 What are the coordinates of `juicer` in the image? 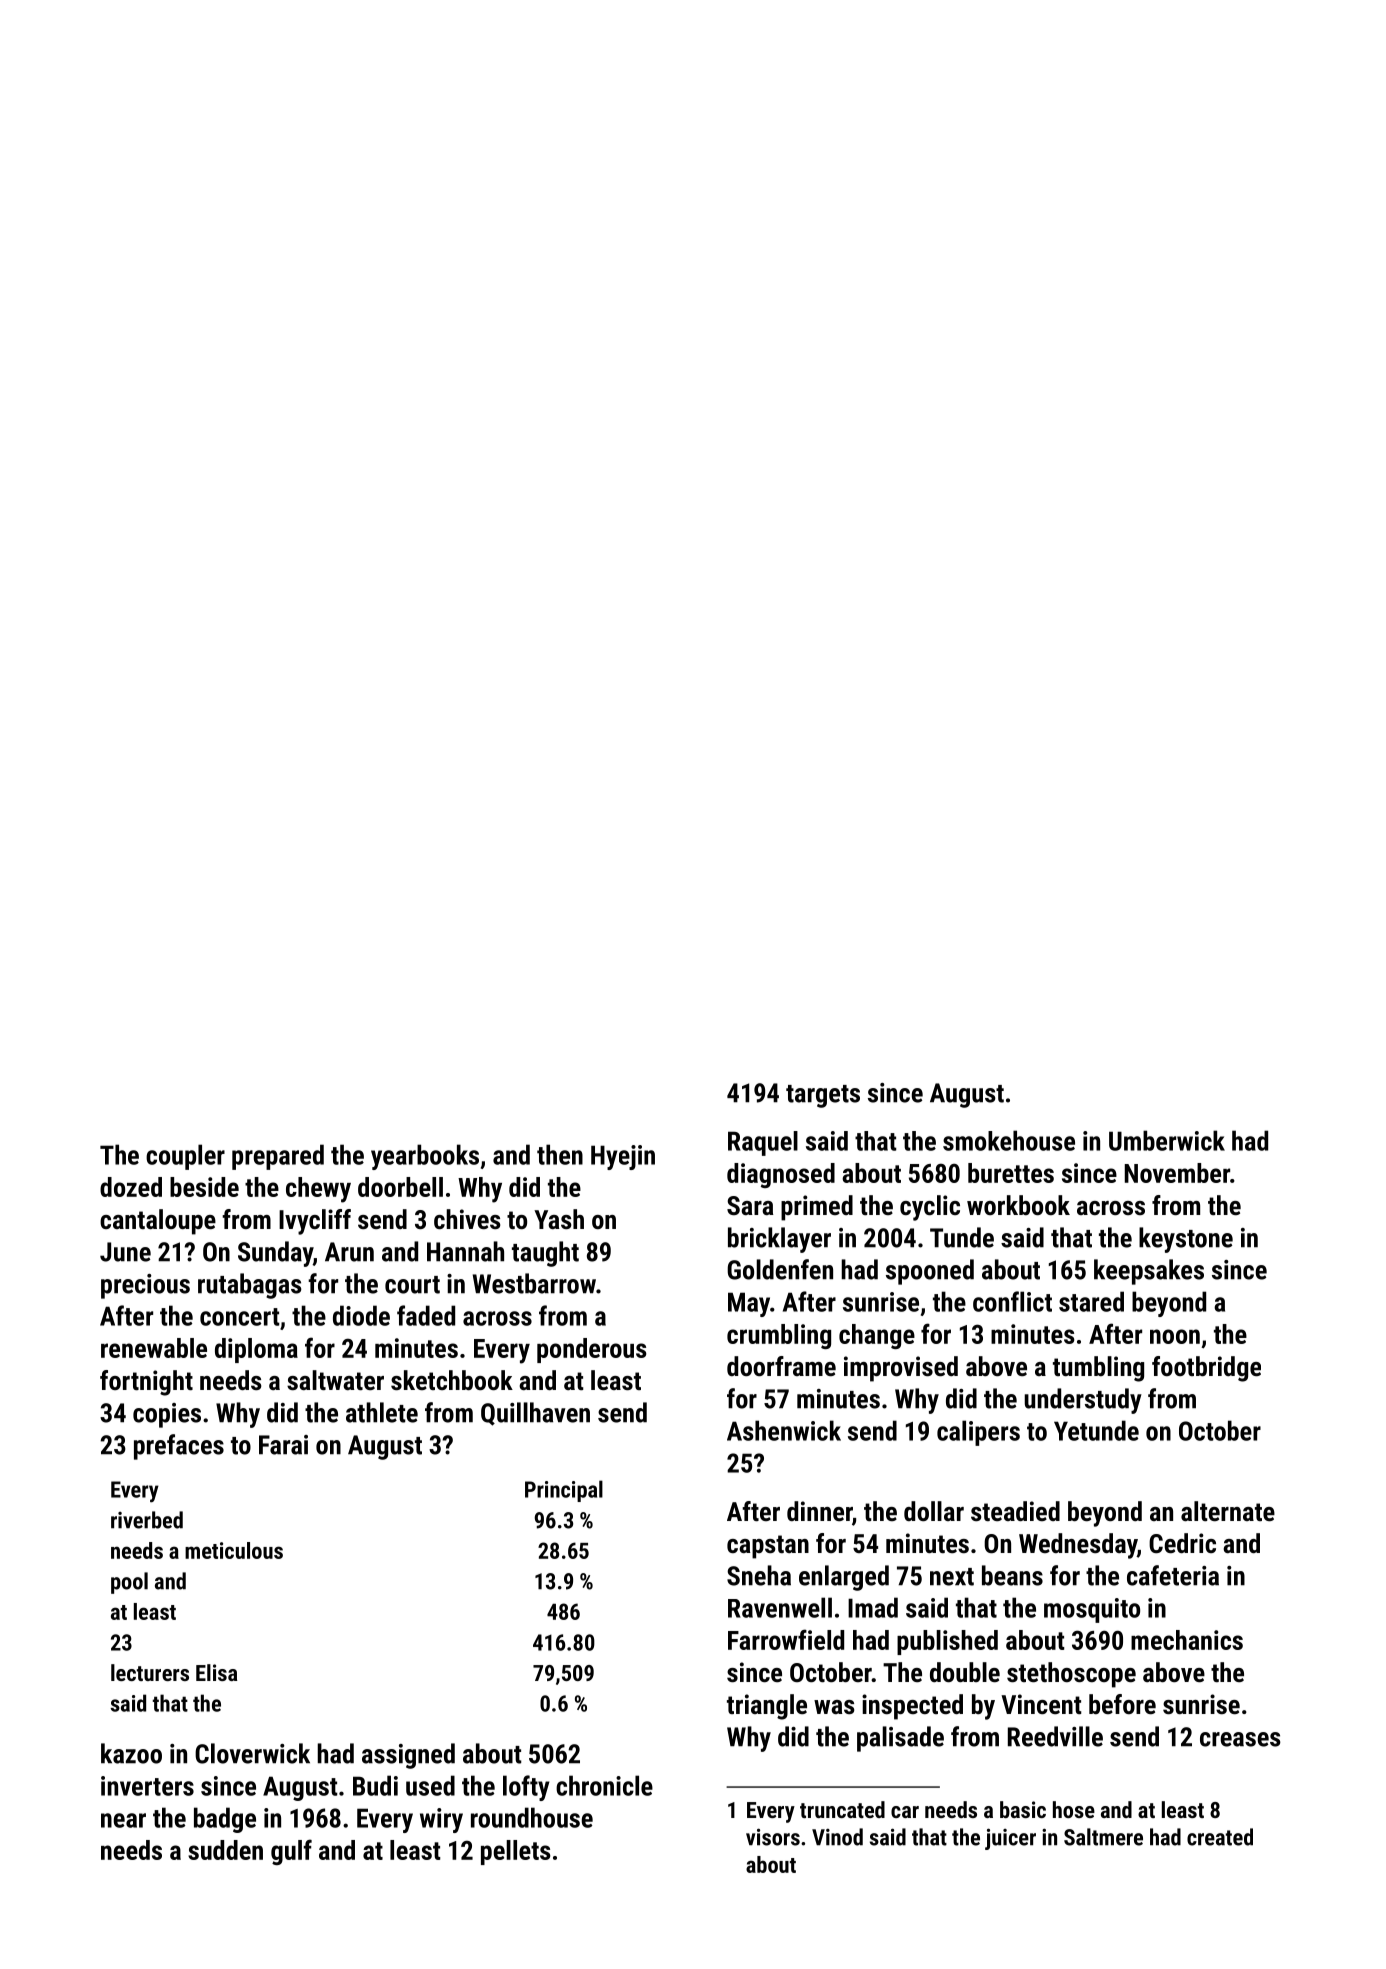 It's located at (1010, 1839).
